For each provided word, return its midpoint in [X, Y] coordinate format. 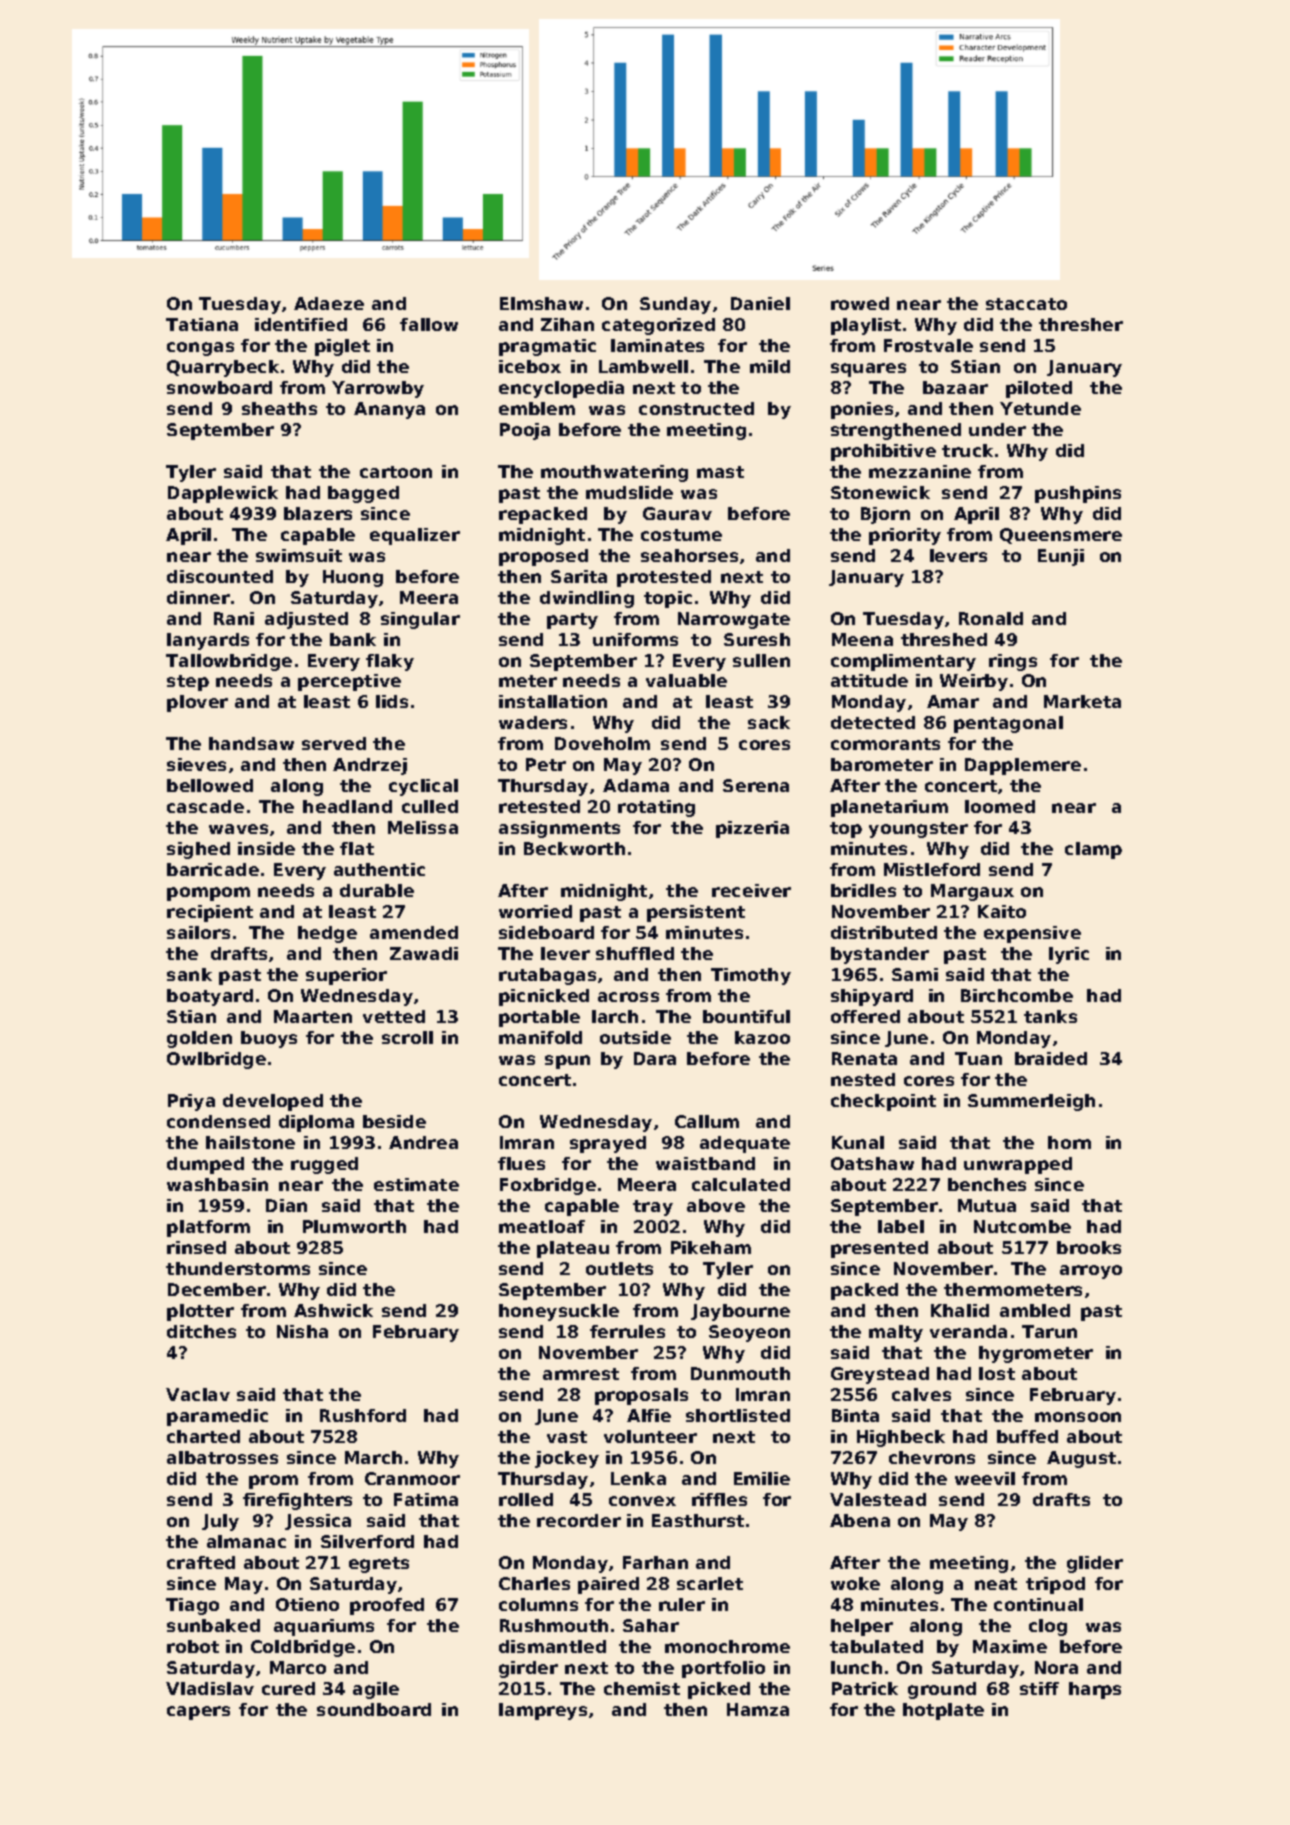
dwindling [587, 599]
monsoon [1078, 1417]
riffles [719, 1499]
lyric [1069, 955]
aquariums [324, 1627]
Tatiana [202, 324]
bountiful [746, 1016]
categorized [658, 326]
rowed [860, 303]
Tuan [978, 1058]
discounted [220, 576]
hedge [327, 934]
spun [567, 1062]
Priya [191, 1102]
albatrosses [222, 1457]
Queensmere [1061, 536]
